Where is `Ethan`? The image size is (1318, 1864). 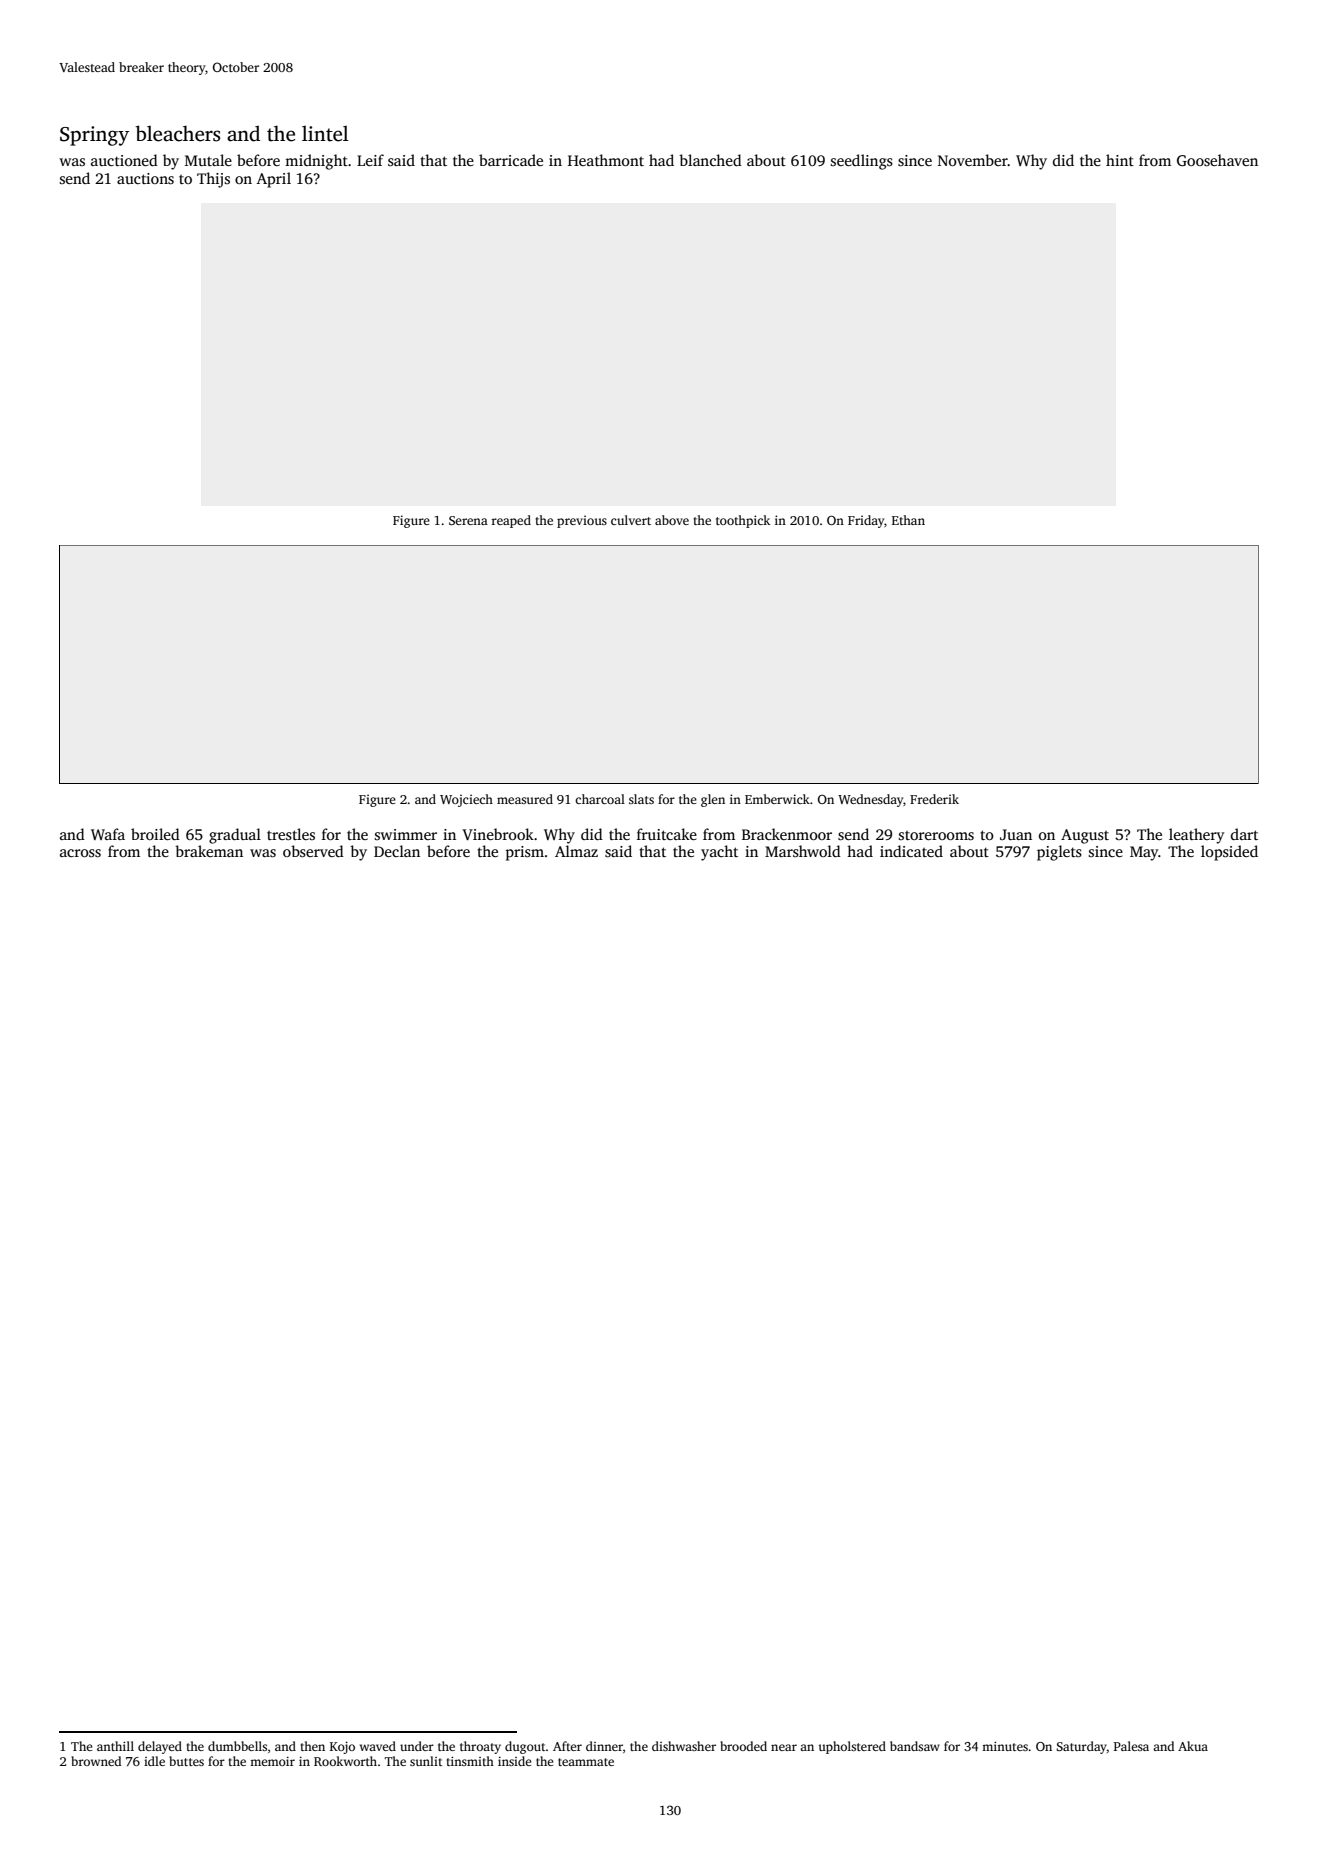
Ethan is located at coordinates (908, 520).
